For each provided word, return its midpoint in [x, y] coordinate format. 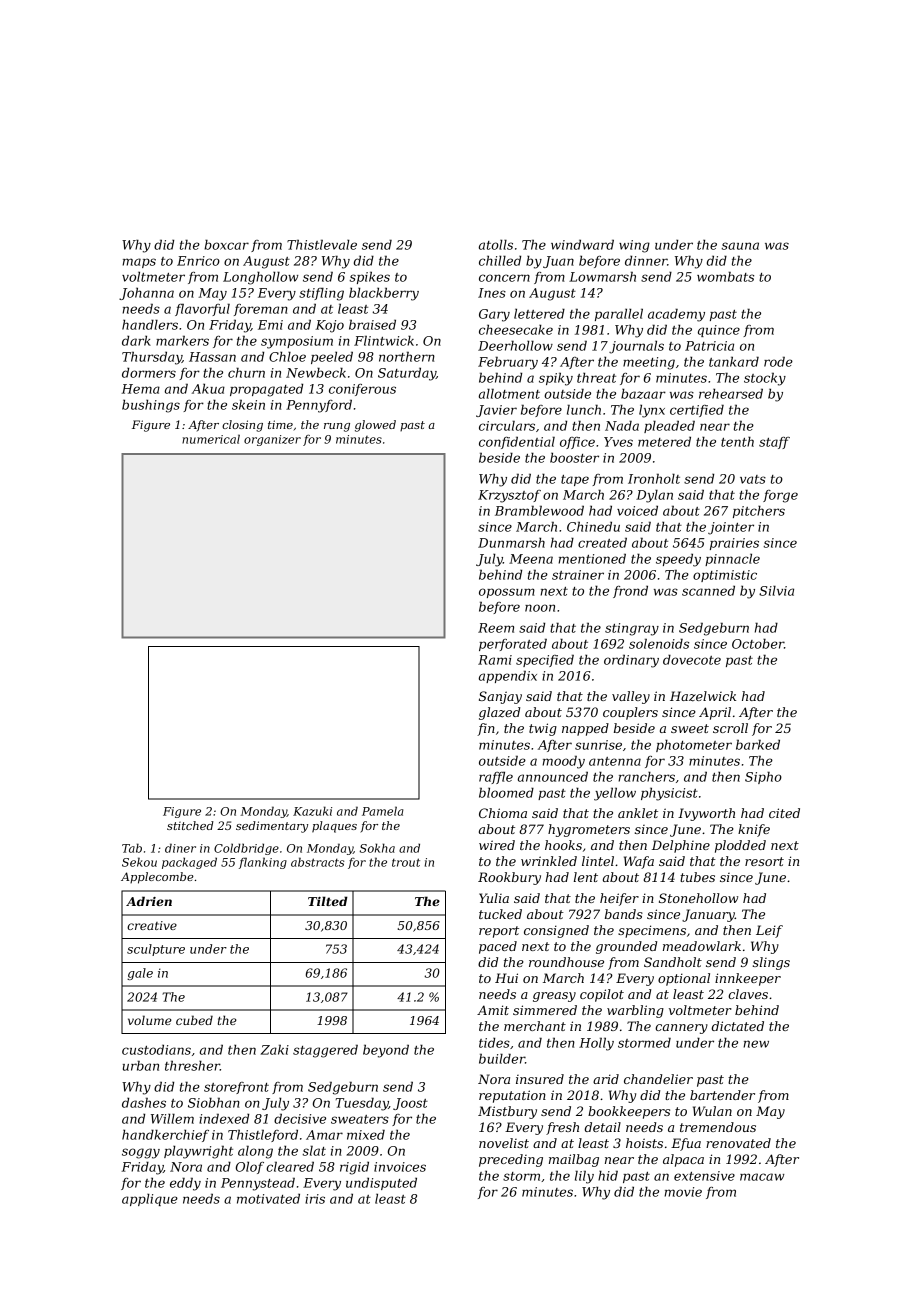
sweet [690, 728]
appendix [508, 676]
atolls [496, 244]
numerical [211, 439]
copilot [602, 995]
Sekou [139, 862]
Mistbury [507, 1112]
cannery [681, 1029]
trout [406, 862]
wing [634, 246]
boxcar [226, 244]
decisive [300, 1118]
